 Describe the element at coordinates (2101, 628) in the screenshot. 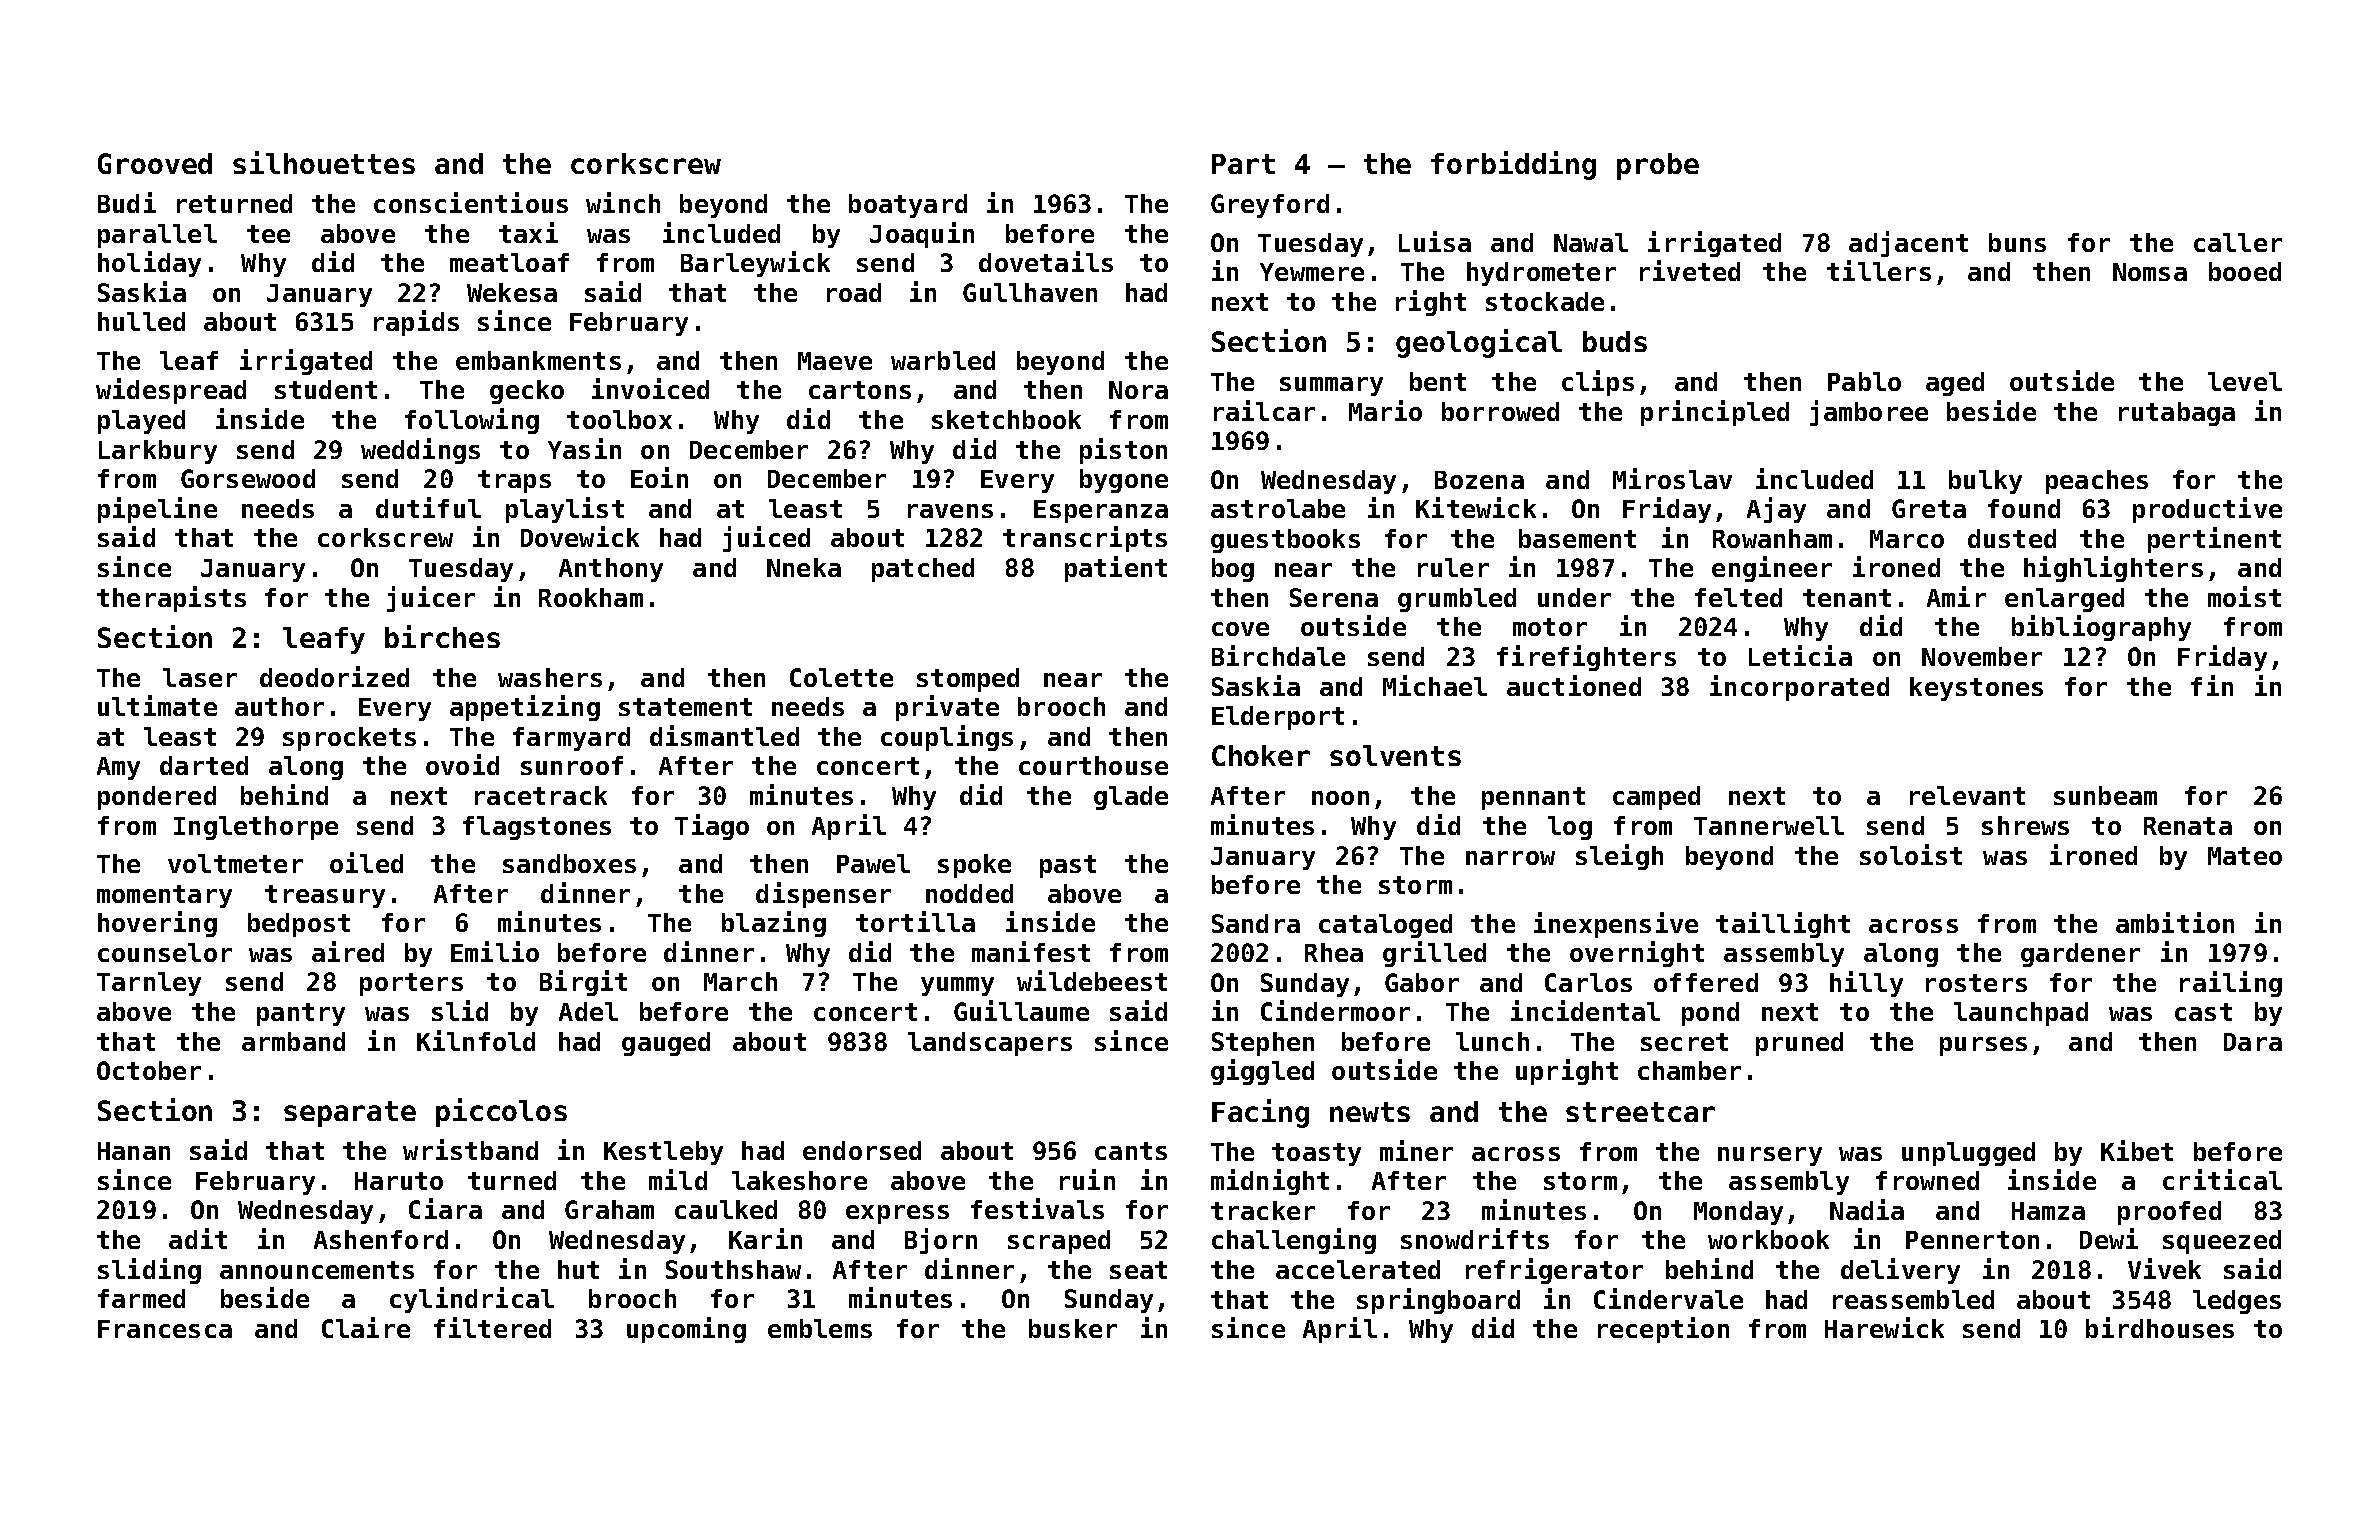

I see `bibliography` at that location.
